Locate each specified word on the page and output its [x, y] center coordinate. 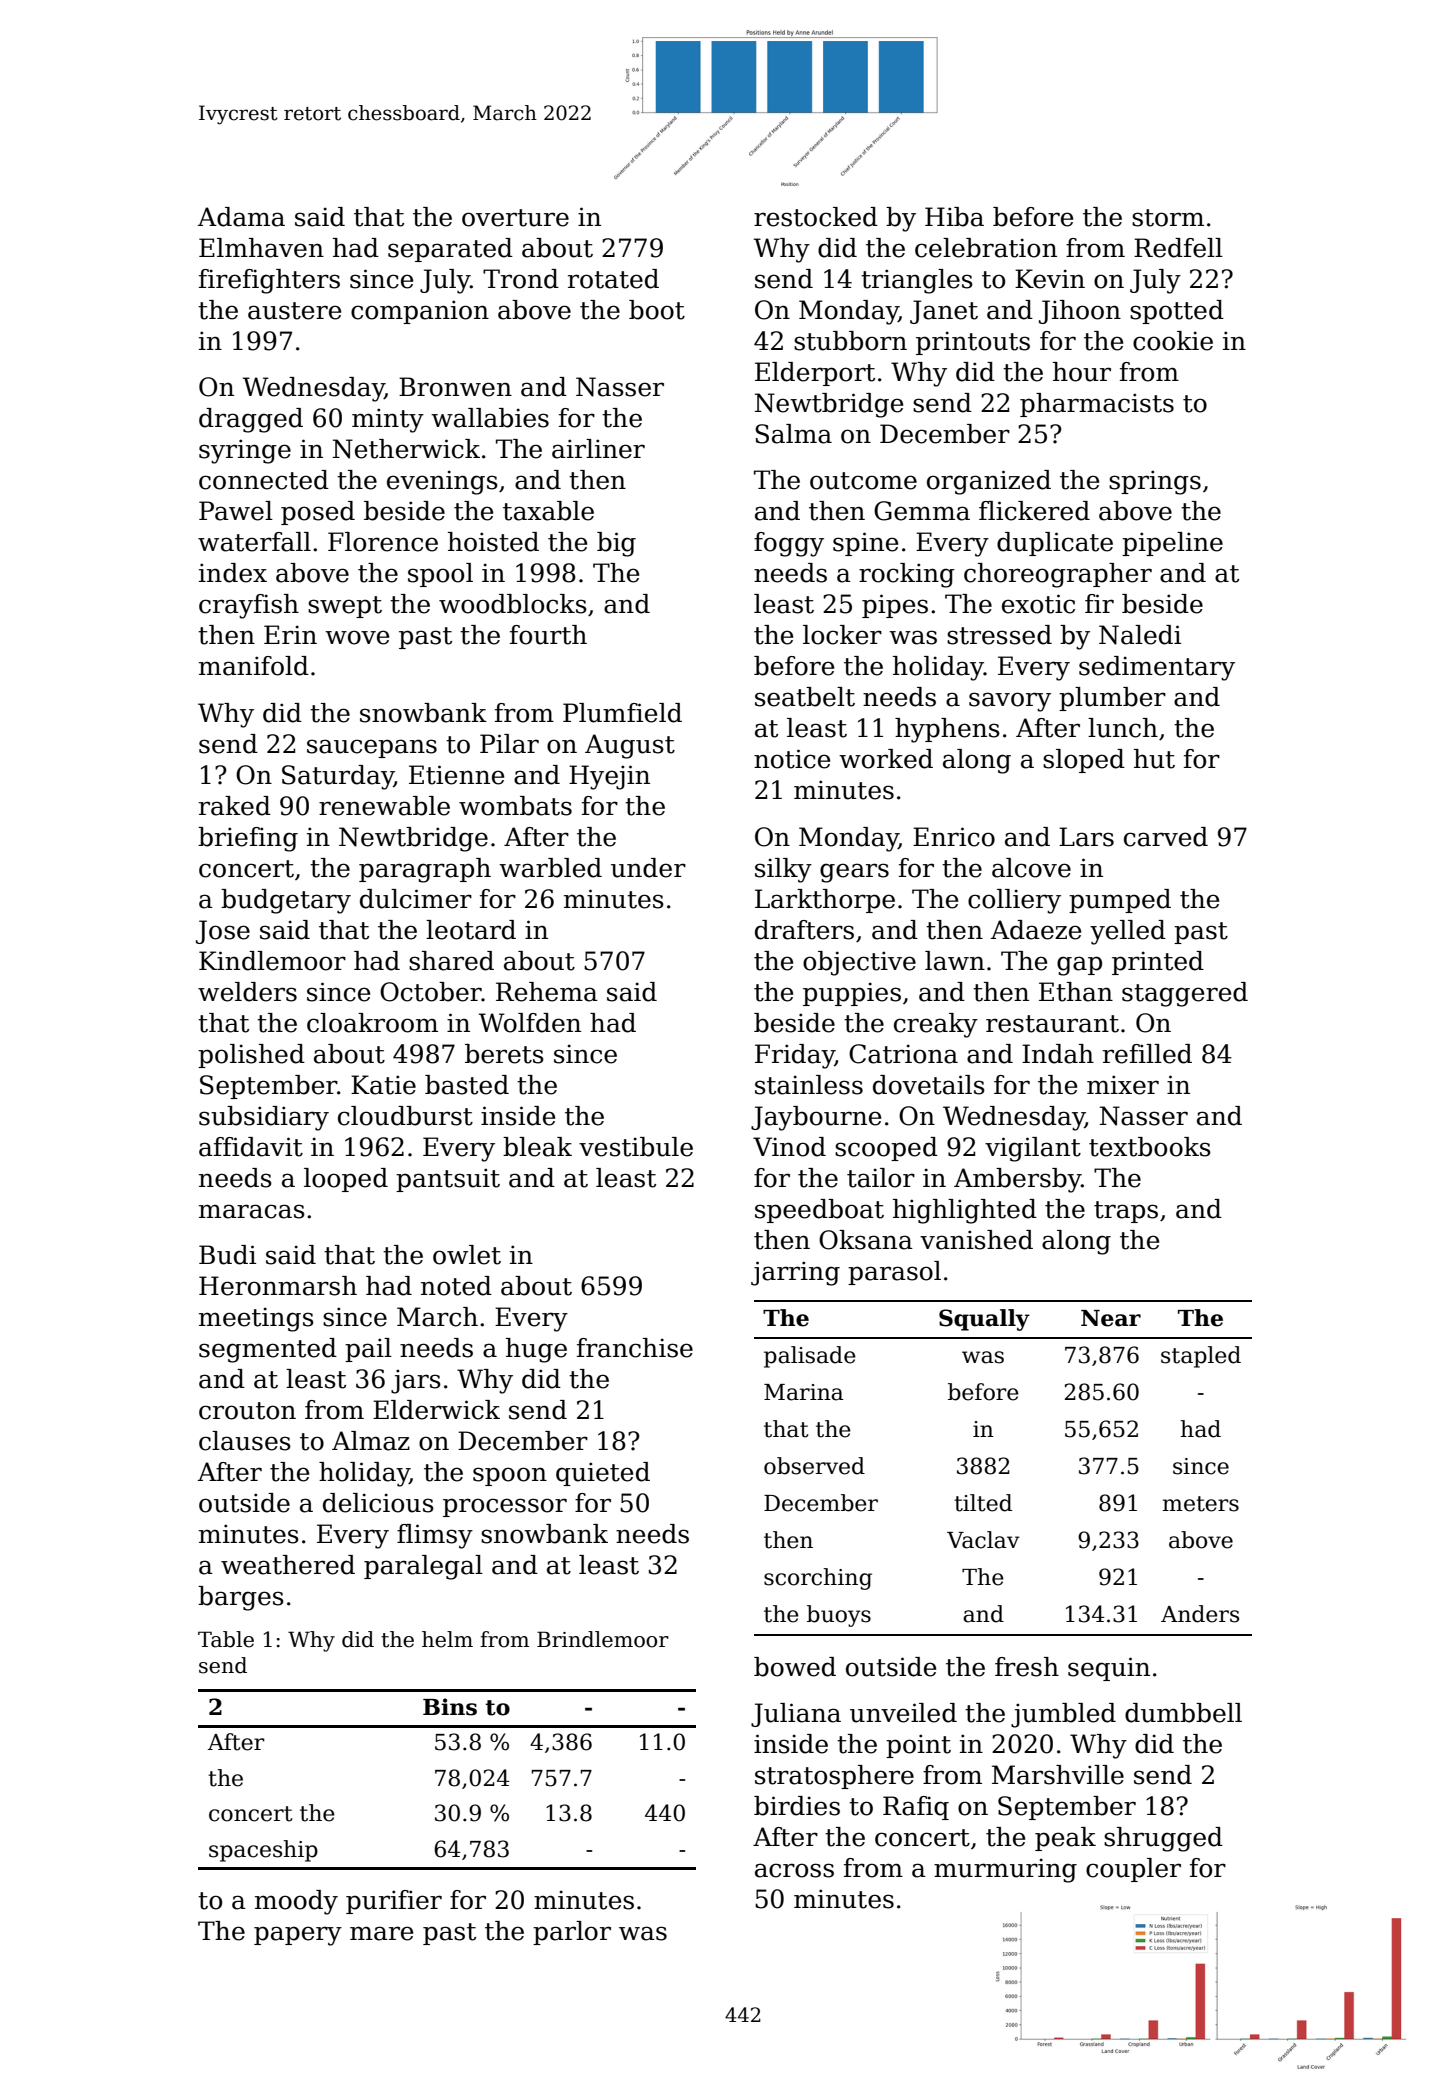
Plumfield [622, 713]
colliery [1014, 901]
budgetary [286, 901]
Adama [241, 217]
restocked [816, 217]
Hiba [954, 217]
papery [298, 1936]
